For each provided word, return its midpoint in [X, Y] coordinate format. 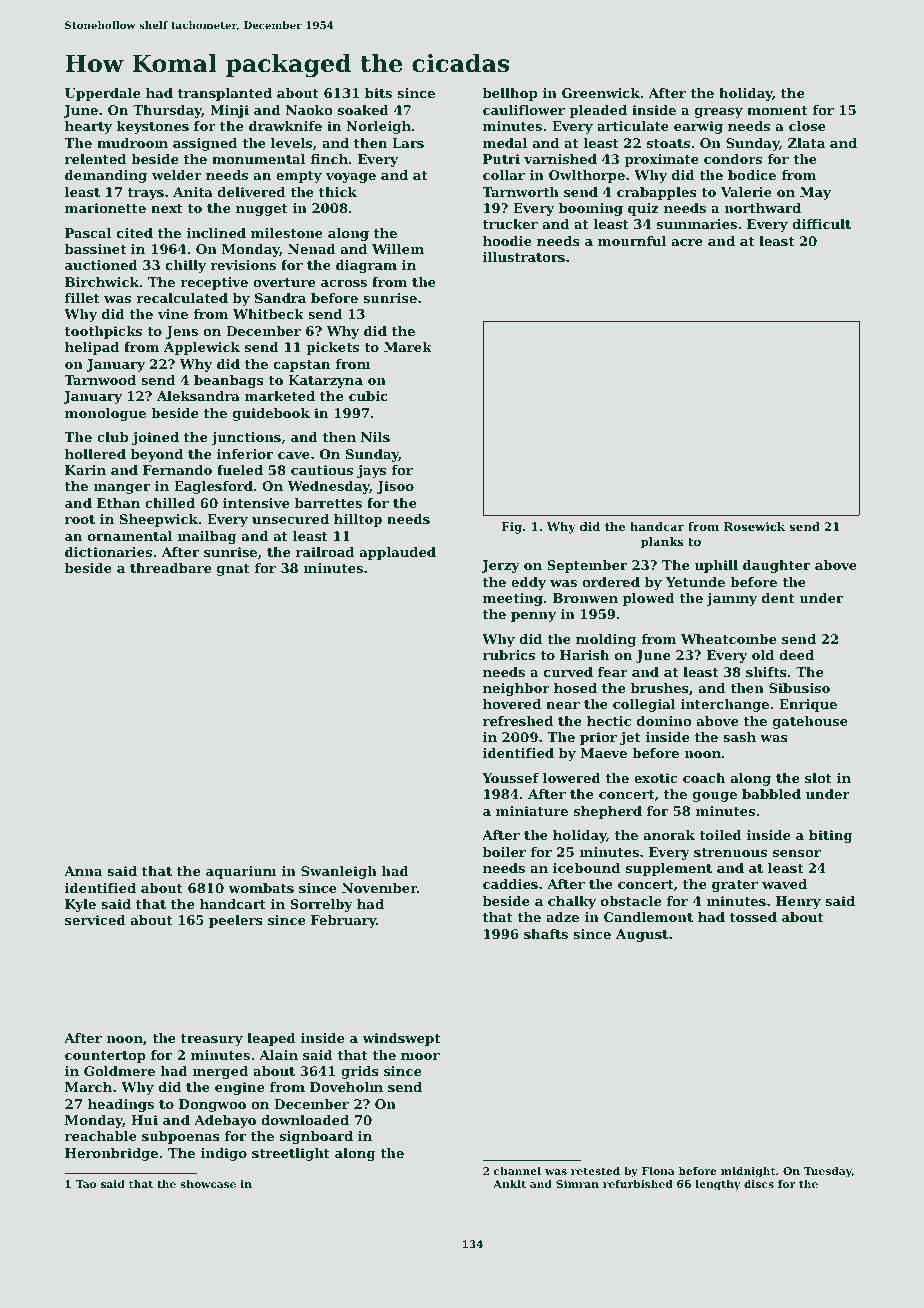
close [807, 126]
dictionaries [108, 552]
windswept [401, 1039]
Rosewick [754, 526]
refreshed [518, 721]
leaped [271, 1039]
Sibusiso [799, 688]
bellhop [510, 94]
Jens [182, 332]
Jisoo [395, 487]
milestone [287, 233]
